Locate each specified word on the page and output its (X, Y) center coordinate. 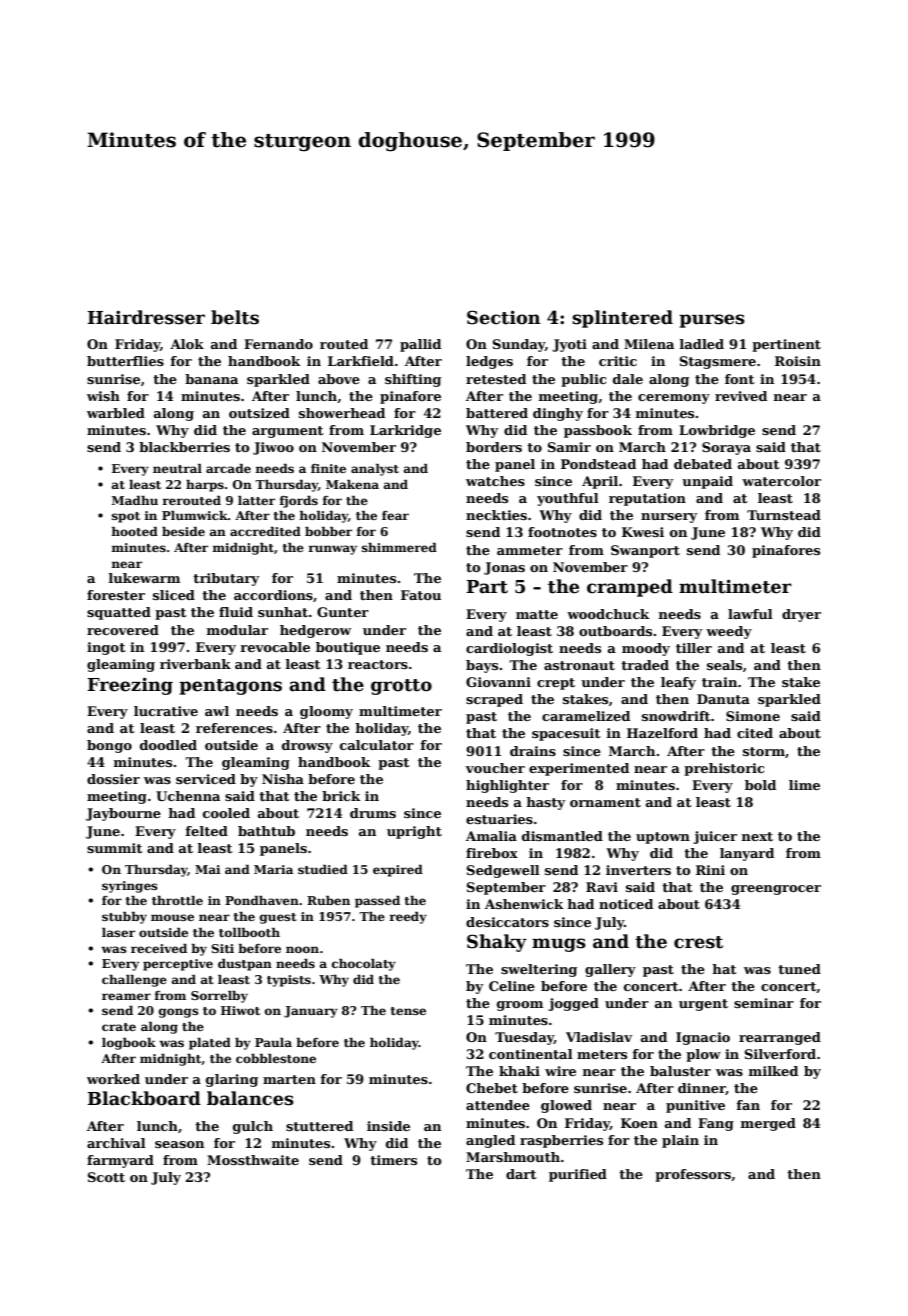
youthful (568, 499)
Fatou (421, 595)
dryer (801, 615)
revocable (275, 647)
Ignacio (703, 1038)
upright (414, 832)
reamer (126, 996)
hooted (135, 531)
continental (531, 1054)
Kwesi (643, 532)
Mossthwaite (253, 1160)
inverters (638, 870)
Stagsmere (718, 362)
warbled (116, 413)
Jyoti (569, 345)
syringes (130, 887)
